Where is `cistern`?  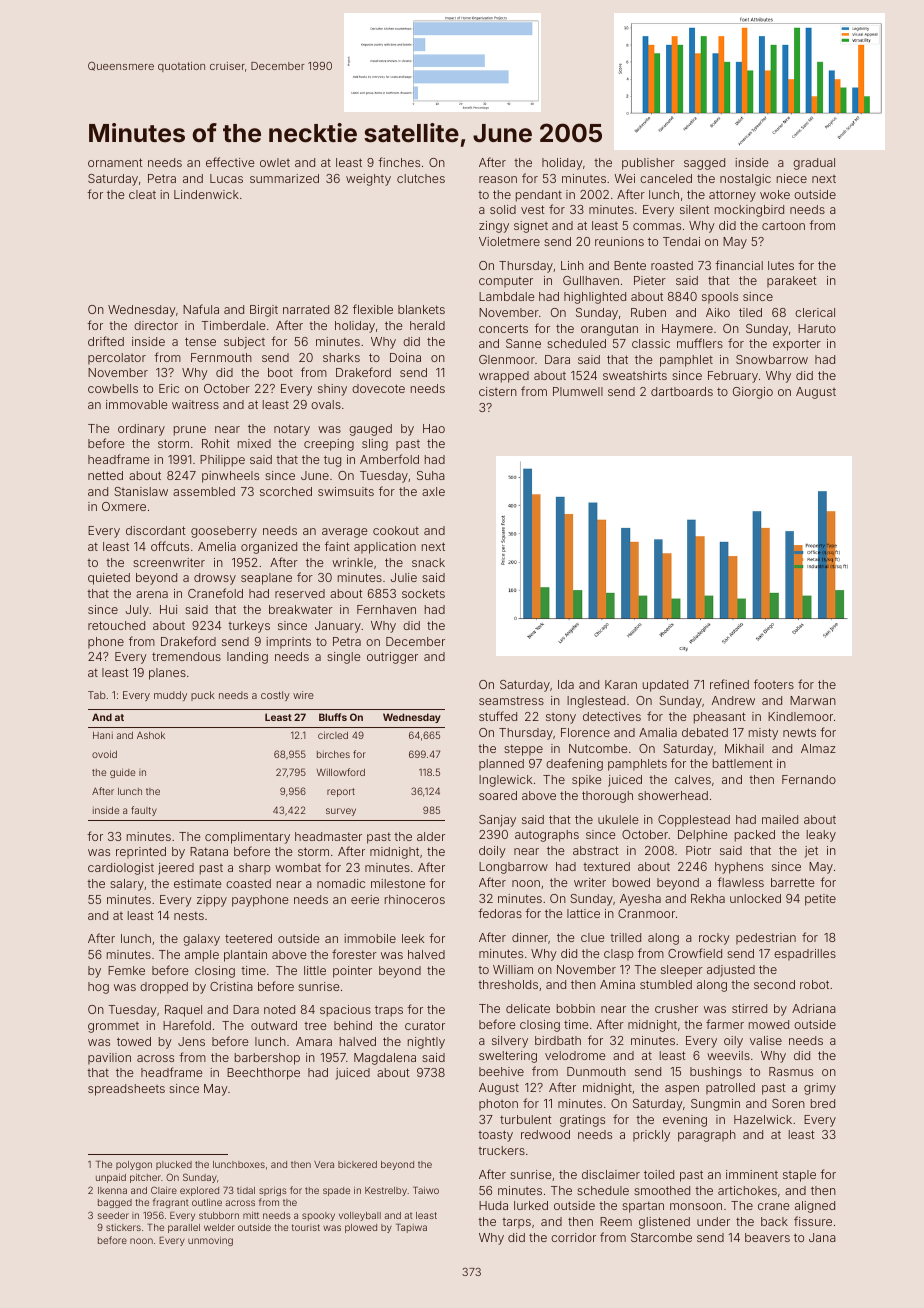 cistern is located at coordinates (498, 391).
